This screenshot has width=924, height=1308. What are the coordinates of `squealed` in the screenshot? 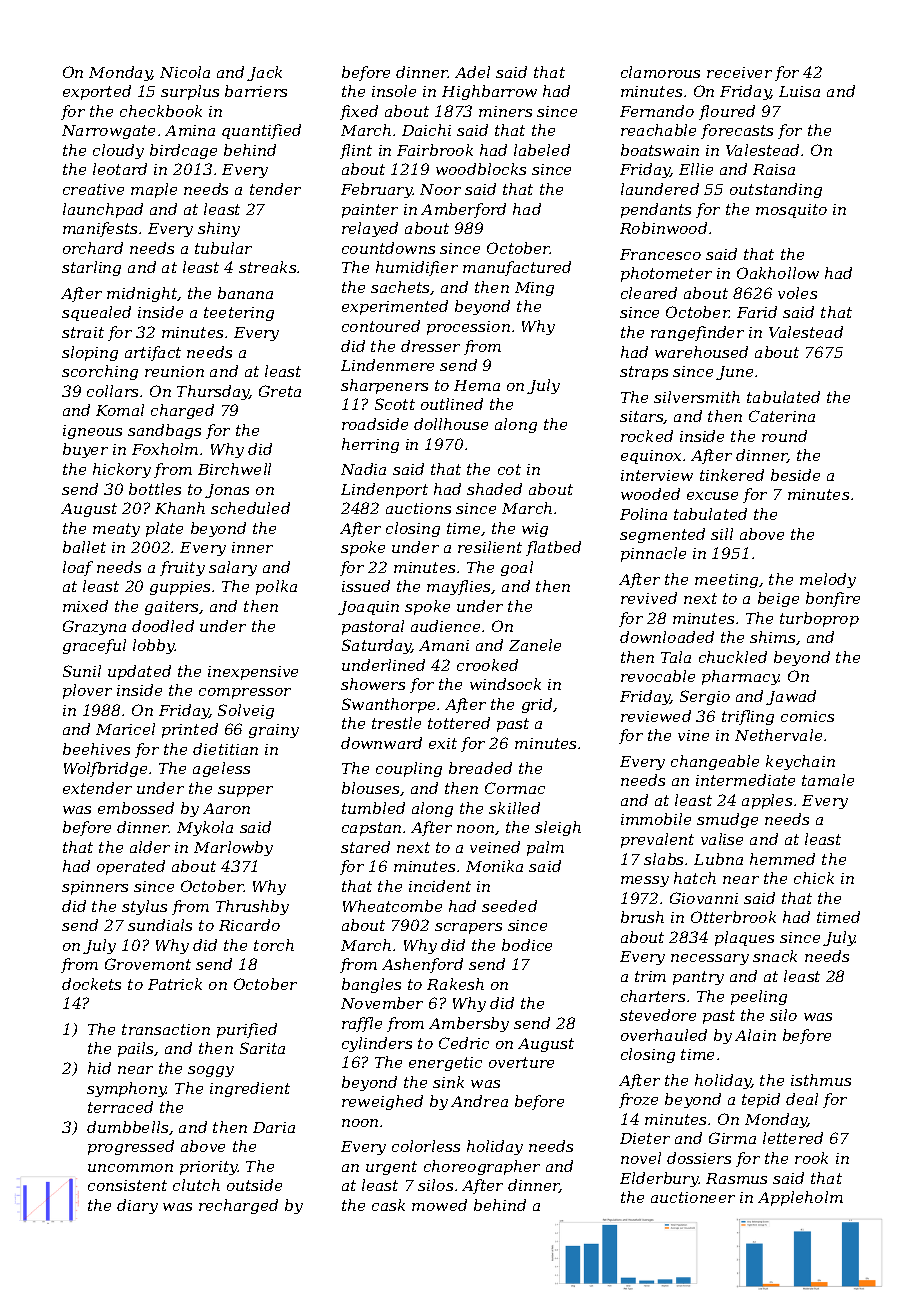 It's located at (96, 313).
